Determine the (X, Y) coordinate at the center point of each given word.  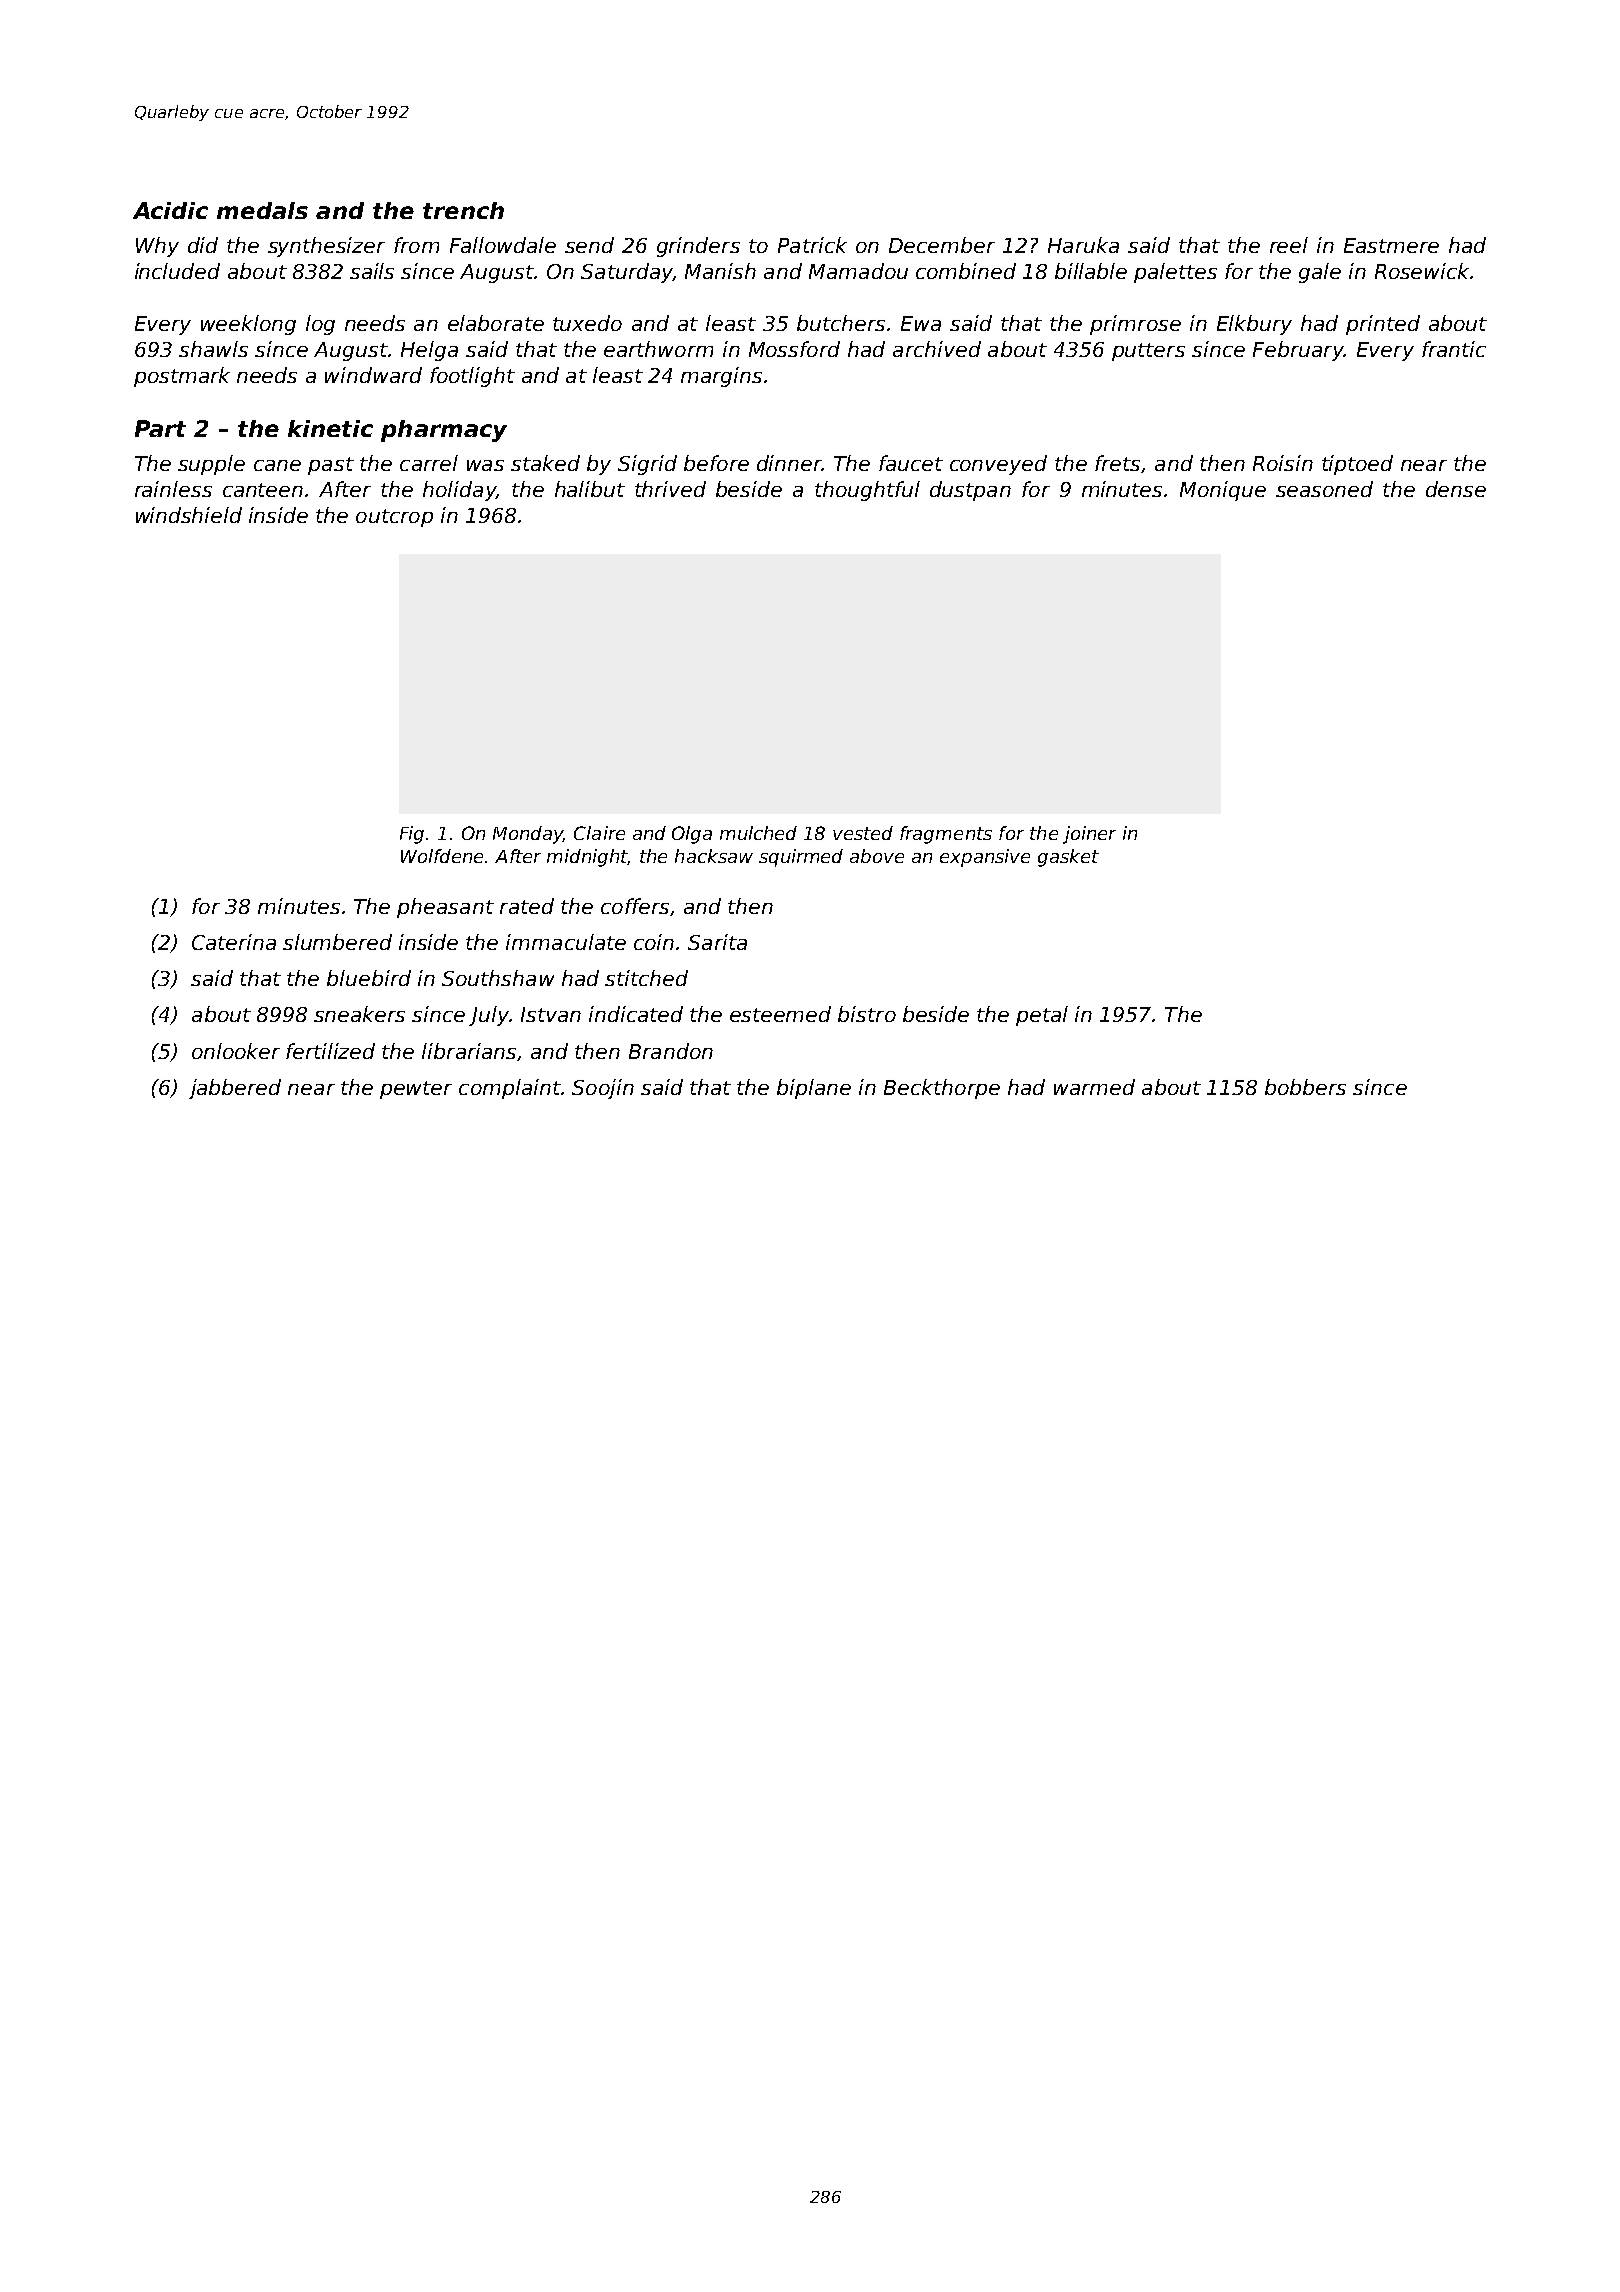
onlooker (236, 1051)
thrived (670, 489)
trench (463, 210)
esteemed (780, 1014)
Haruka (1083, 245)
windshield (189, 515)
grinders (698, 247)
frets (1117, 463)
